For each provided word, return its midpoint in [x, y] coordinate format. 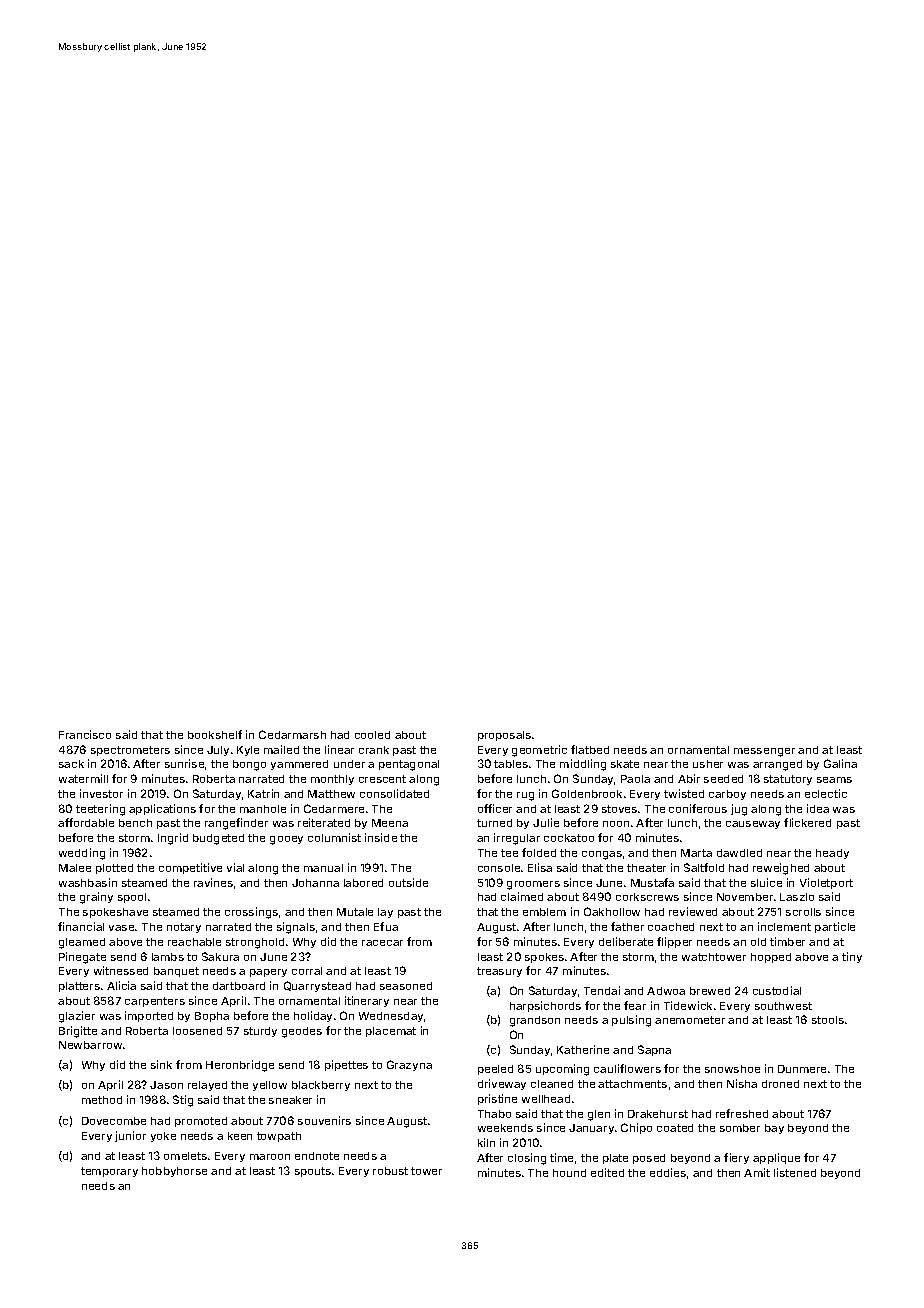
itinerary [367, 1001]
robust [390, 1171]
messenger [764, 752]
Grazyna [409, 1065]
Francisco [85, 734]
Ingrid [173, 839]
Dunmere [802, 1069]
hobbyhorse [174, 1172]
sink [161, 1064]
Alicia [121, 985]
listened [795, 1172]
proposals [504, 736]
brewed [710, 991]
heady [832, 854]
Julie [546, 822]
